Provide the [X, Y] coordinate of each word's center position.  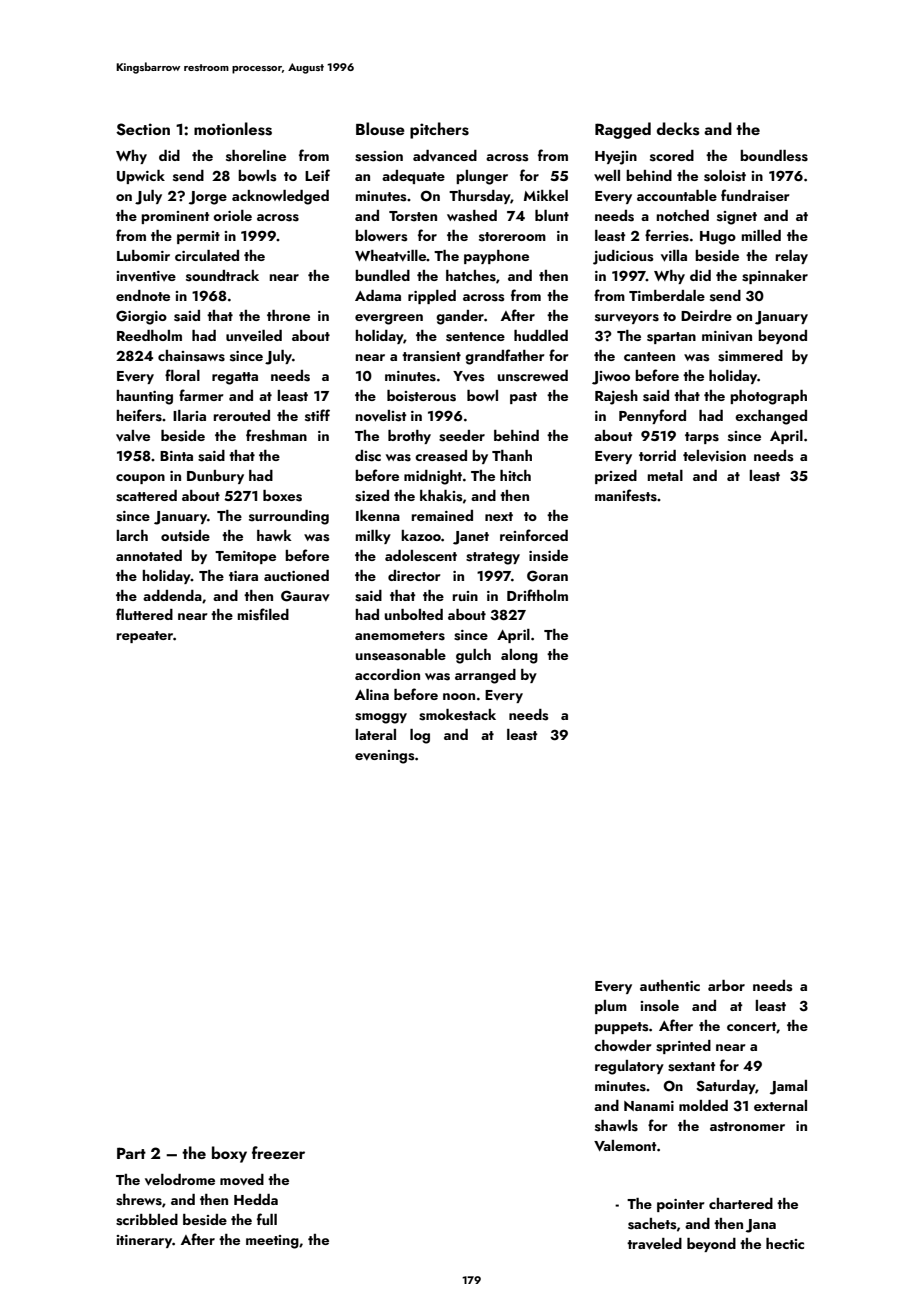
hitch [515, 475]
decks [678, 129]
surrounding [289, 517]
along [519, 656]
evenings [385, 757]
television [714, 456]
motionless [233, 129]
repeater [145, 637]
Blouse [380, 129]
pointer [681, 1205]
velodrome [180, 1180]
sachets [652, 1224]
